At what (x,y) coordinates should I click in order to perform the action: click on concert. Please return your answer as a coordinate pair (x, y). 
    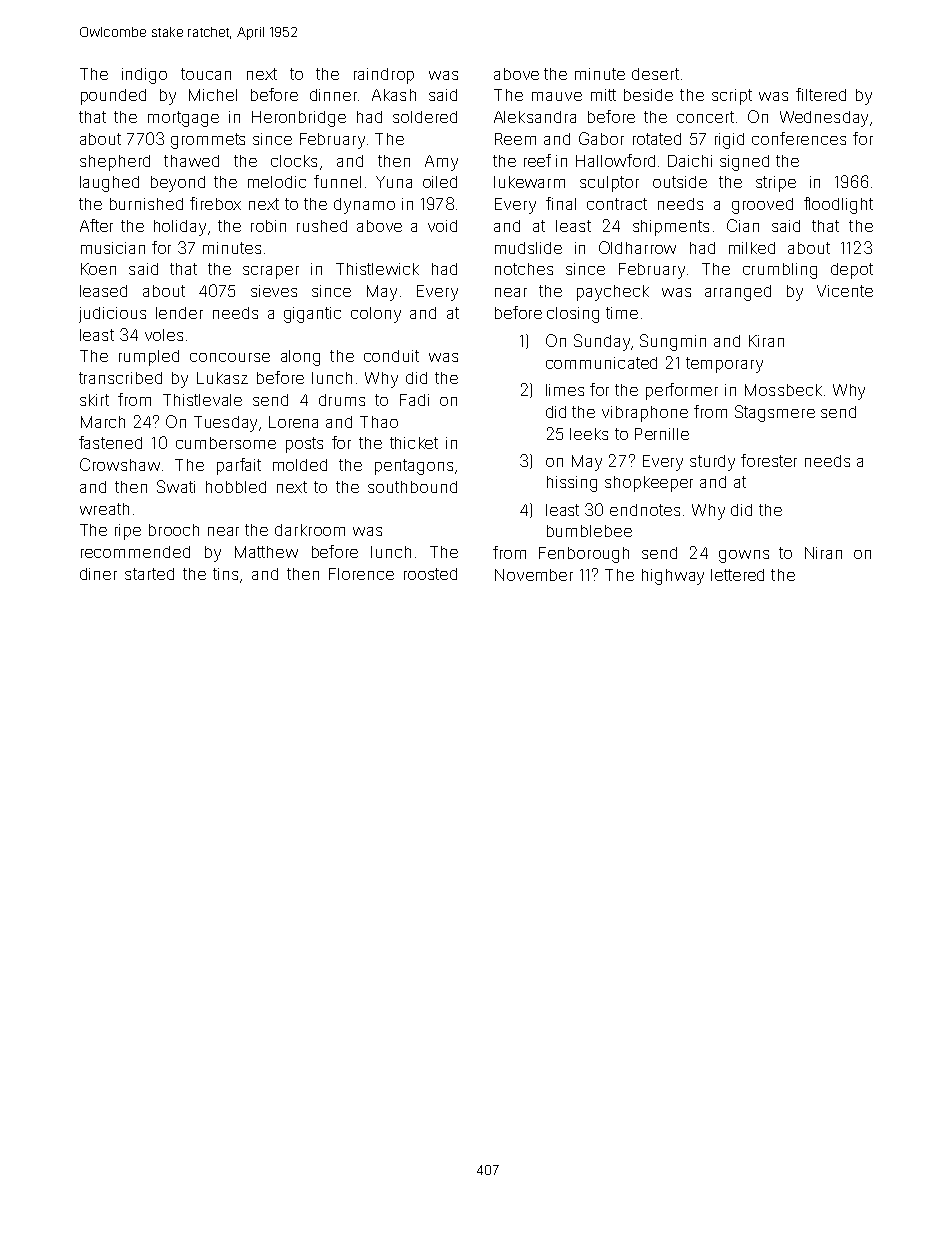
    Looking at the image, I should click on (705, 117).
